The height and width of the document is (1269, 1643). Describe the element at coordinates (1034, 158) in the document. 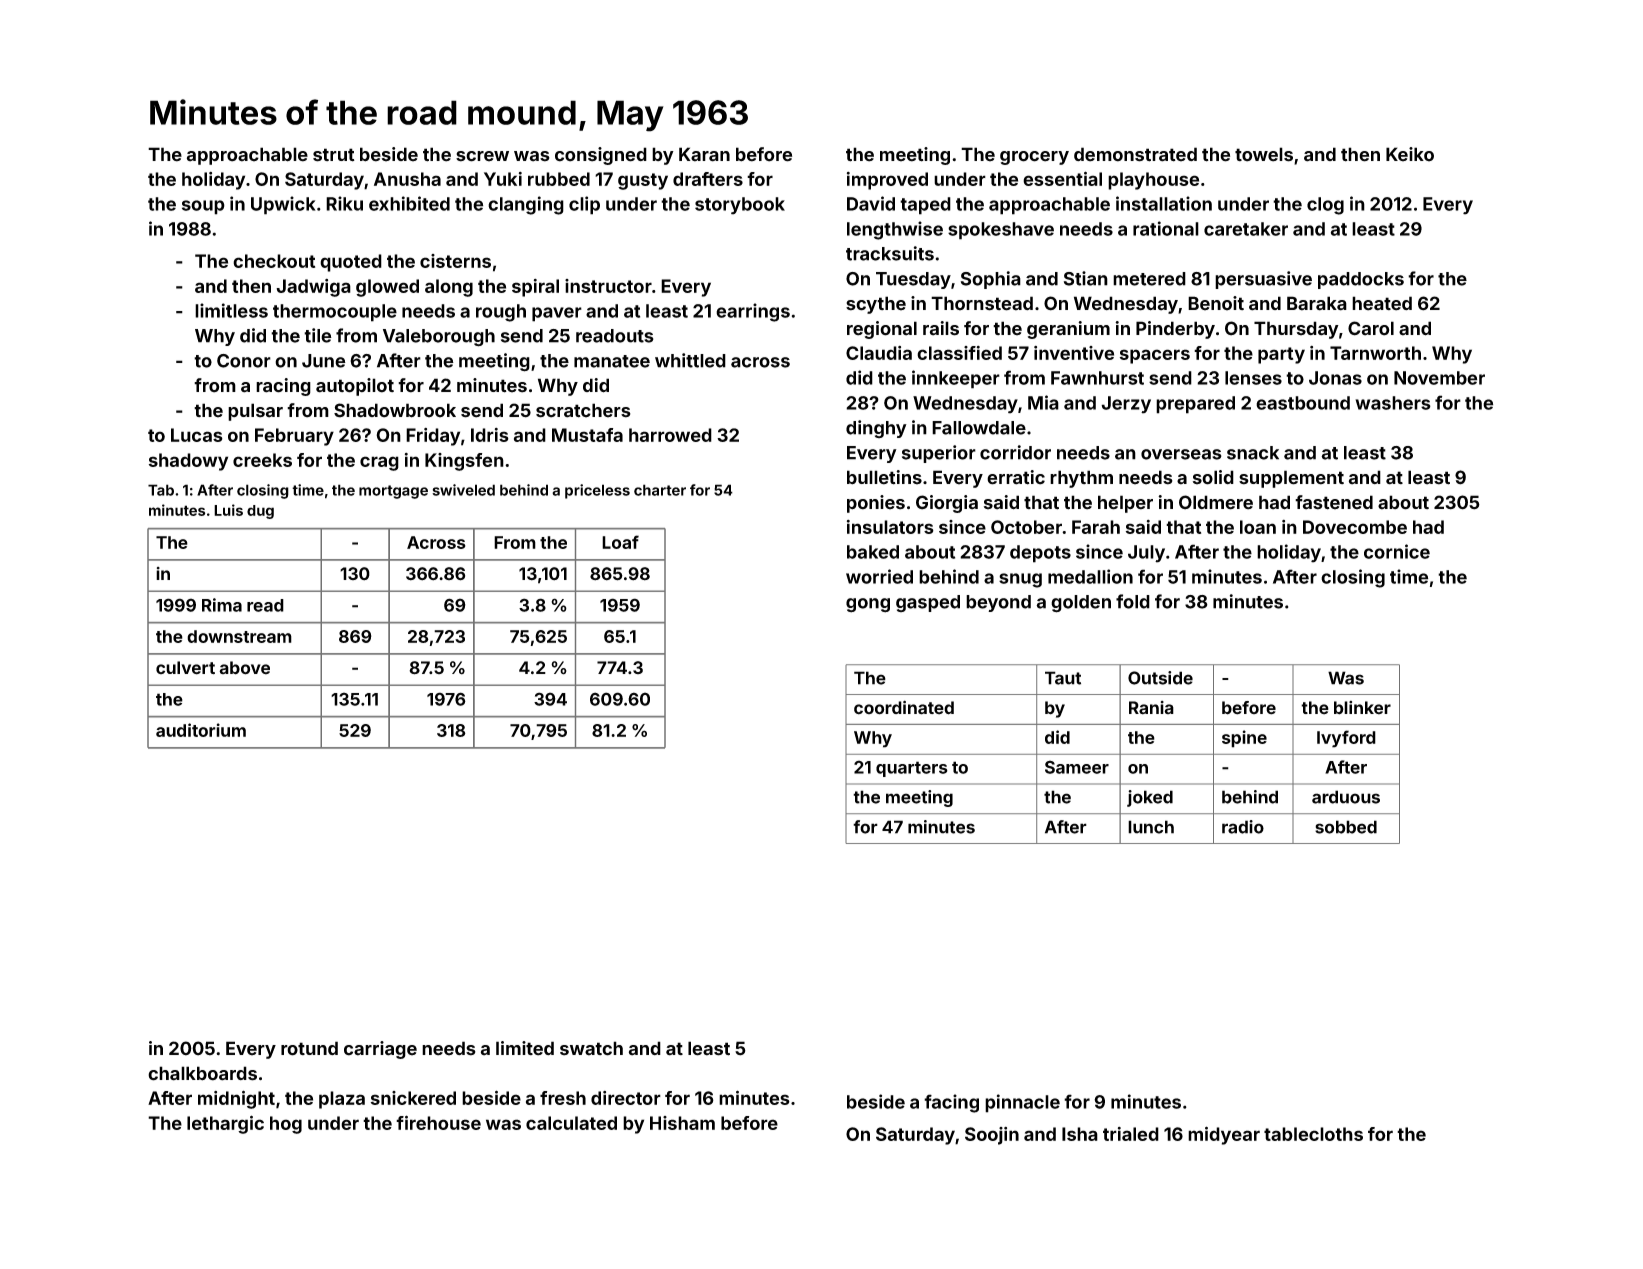

I see `grocery` at that location.
